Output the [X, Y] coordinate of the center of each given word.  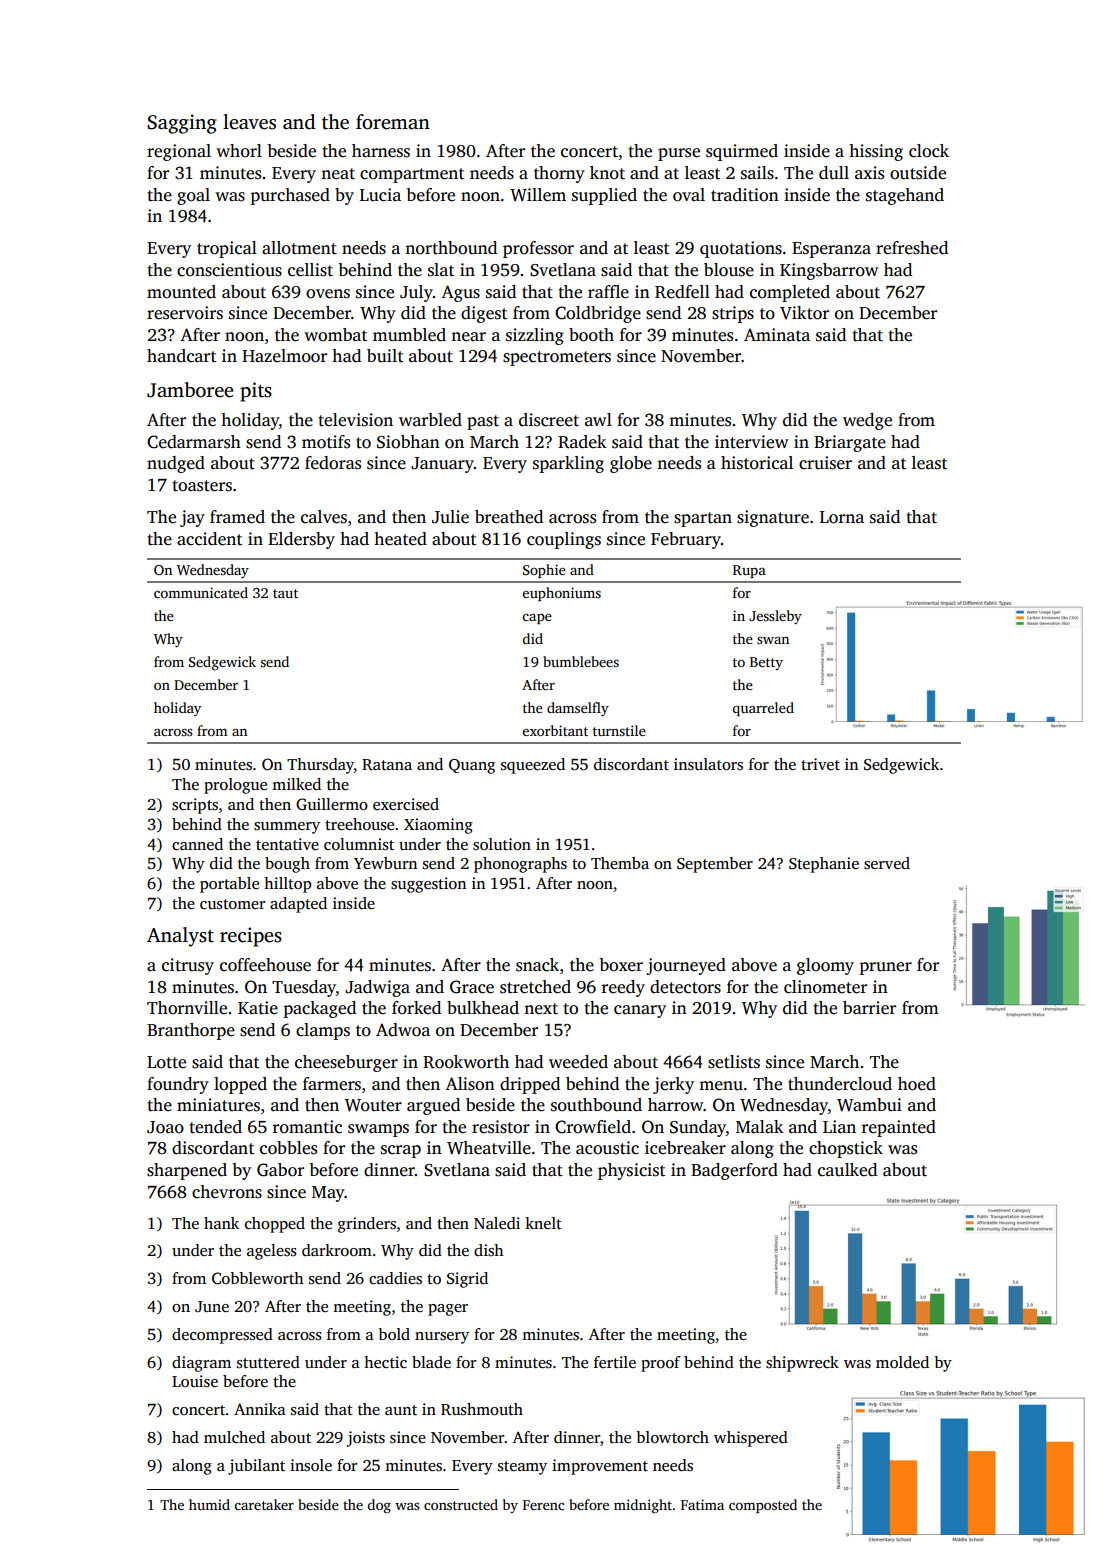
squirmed [742, 152]
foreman [393, 122]
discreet [549, 420]
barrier [869, 1008]
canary [640, 1011]
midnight [643, 1506]
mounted [181, 292]
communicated [201, 592]
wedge [867, 421]
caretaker [264, 1504]
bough [287, 865]
